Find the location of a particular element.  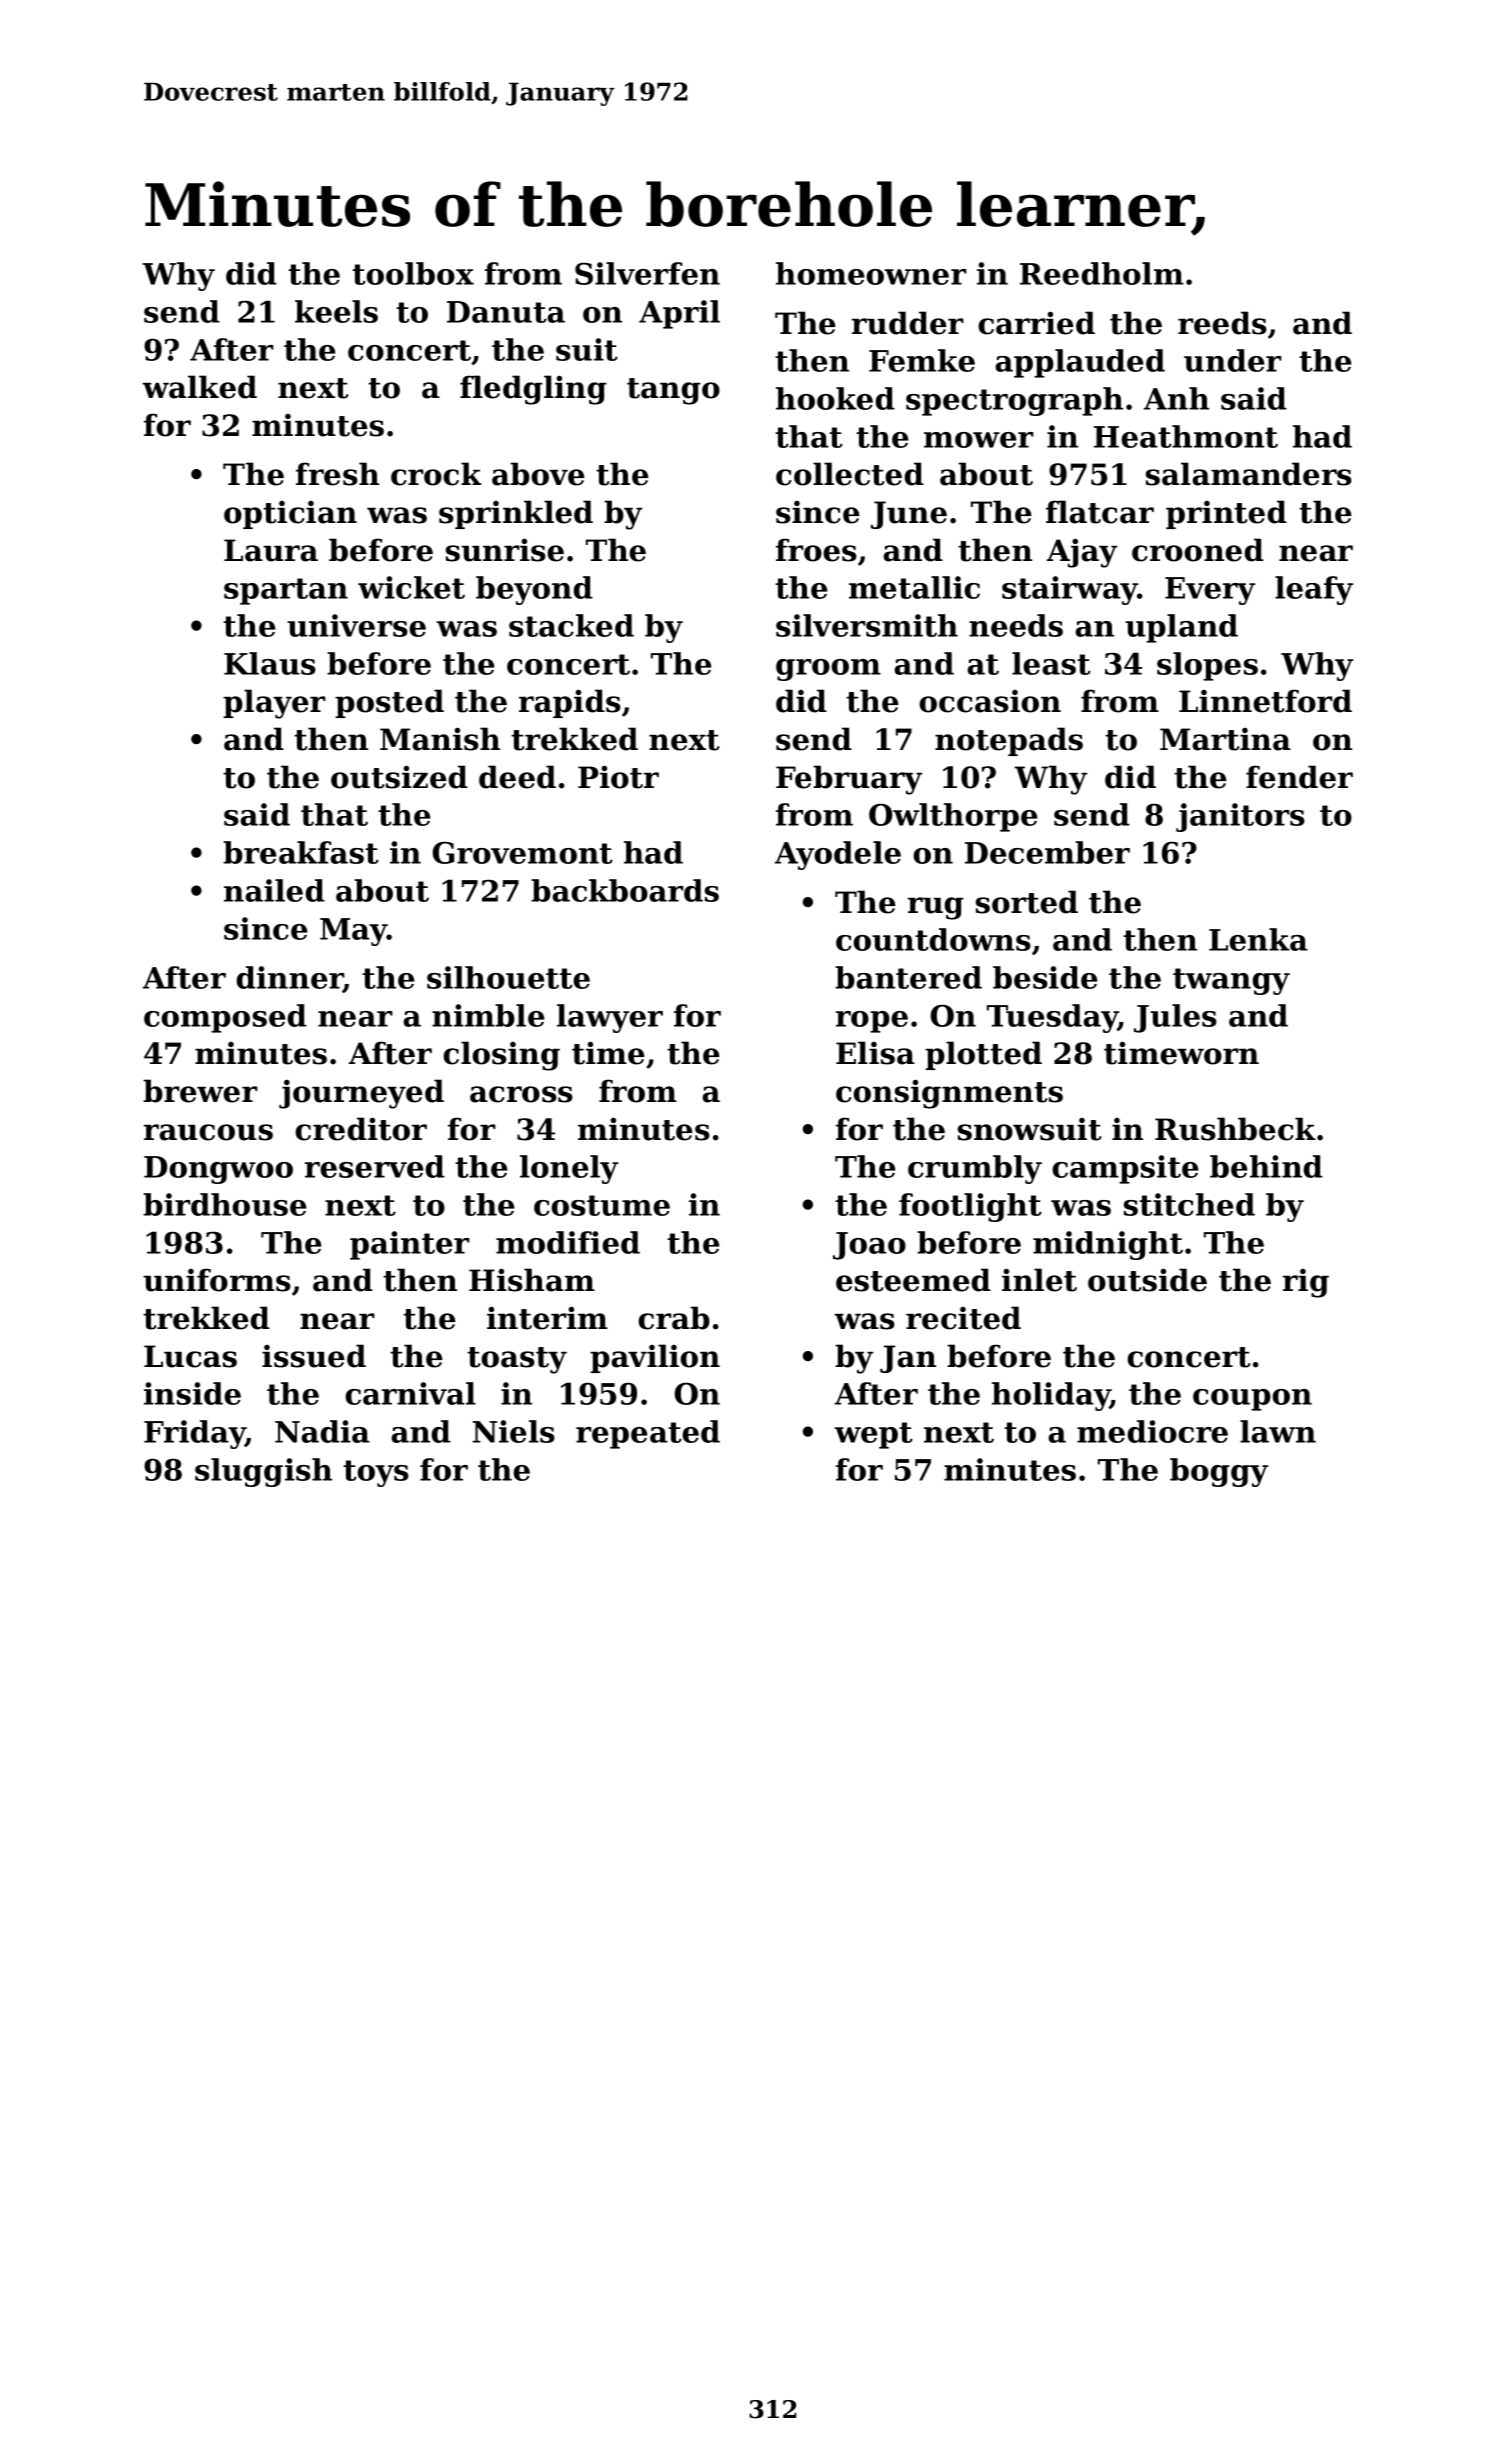

leafy is located at coordinates (1314, 590).
